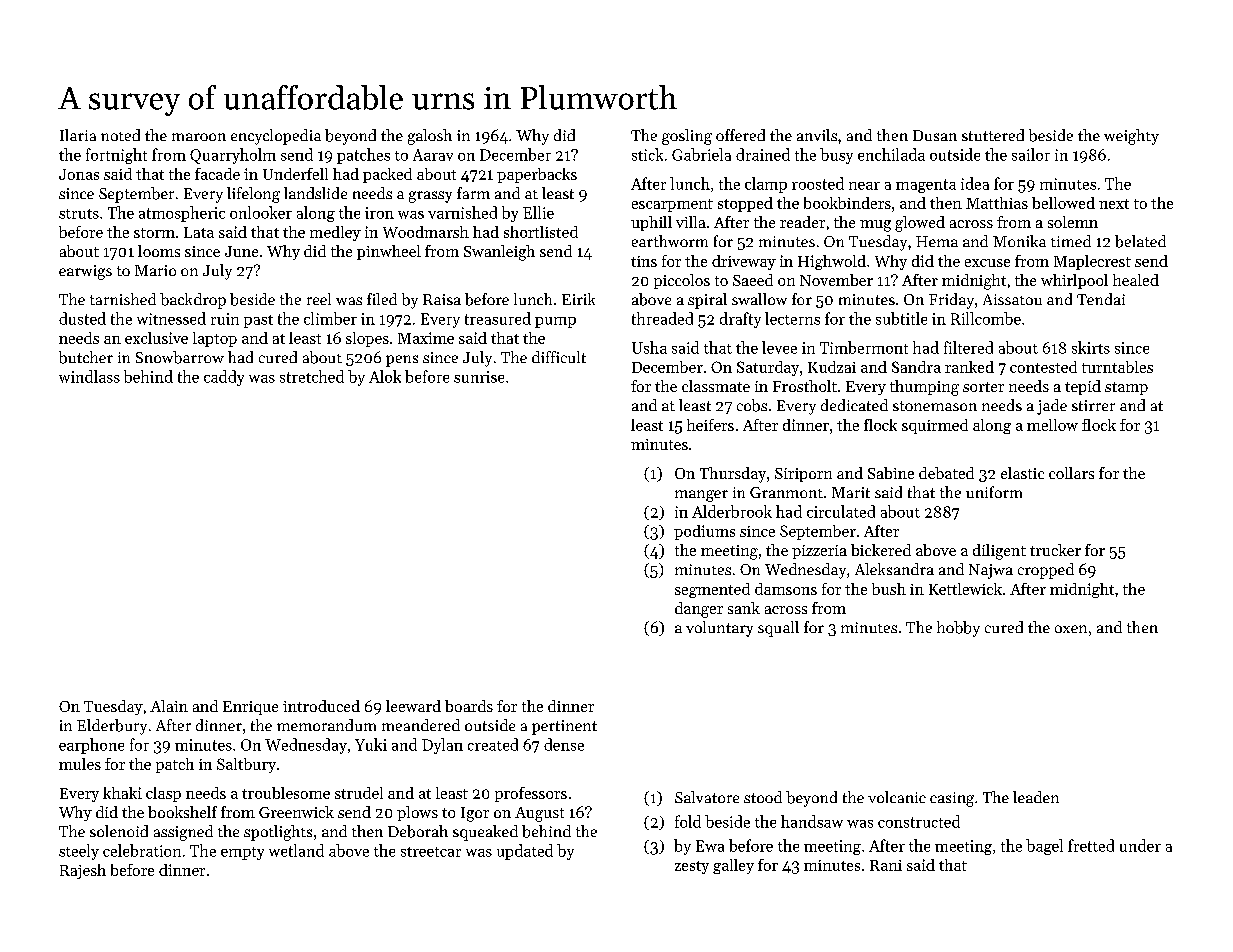 The height and width of the page is (952, 1233). Describe the element at coordinates (155, 270) in the page. I see `Mario` at that location.
